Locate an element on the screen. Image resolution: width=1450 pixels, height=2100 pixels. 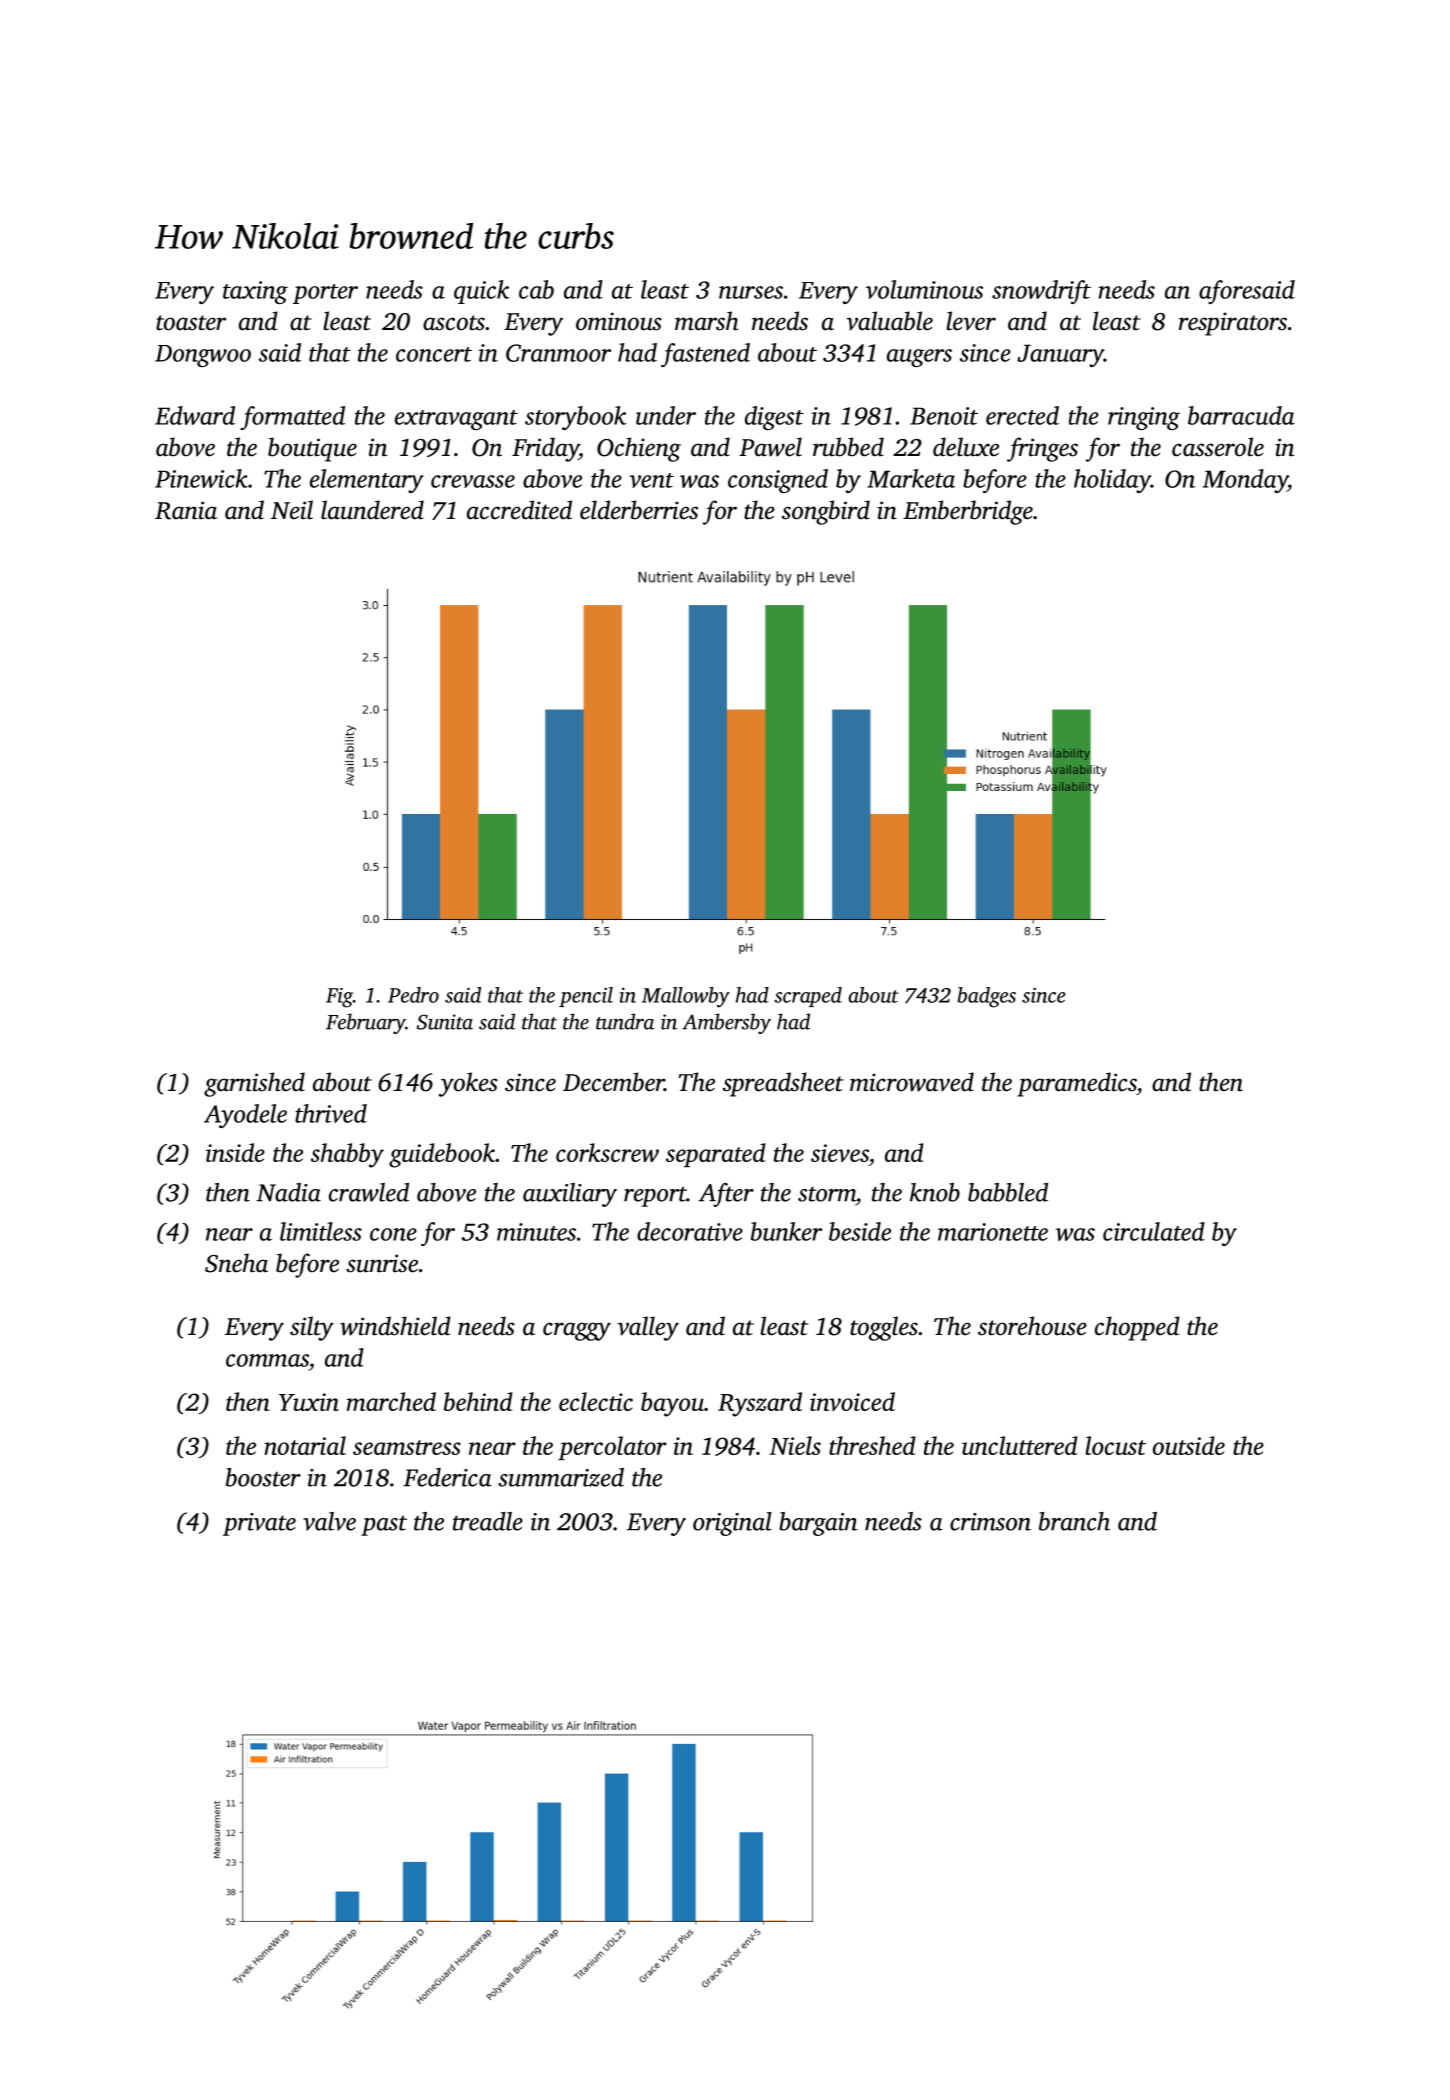
snowdrift is located at coordinates (1041, 292).
